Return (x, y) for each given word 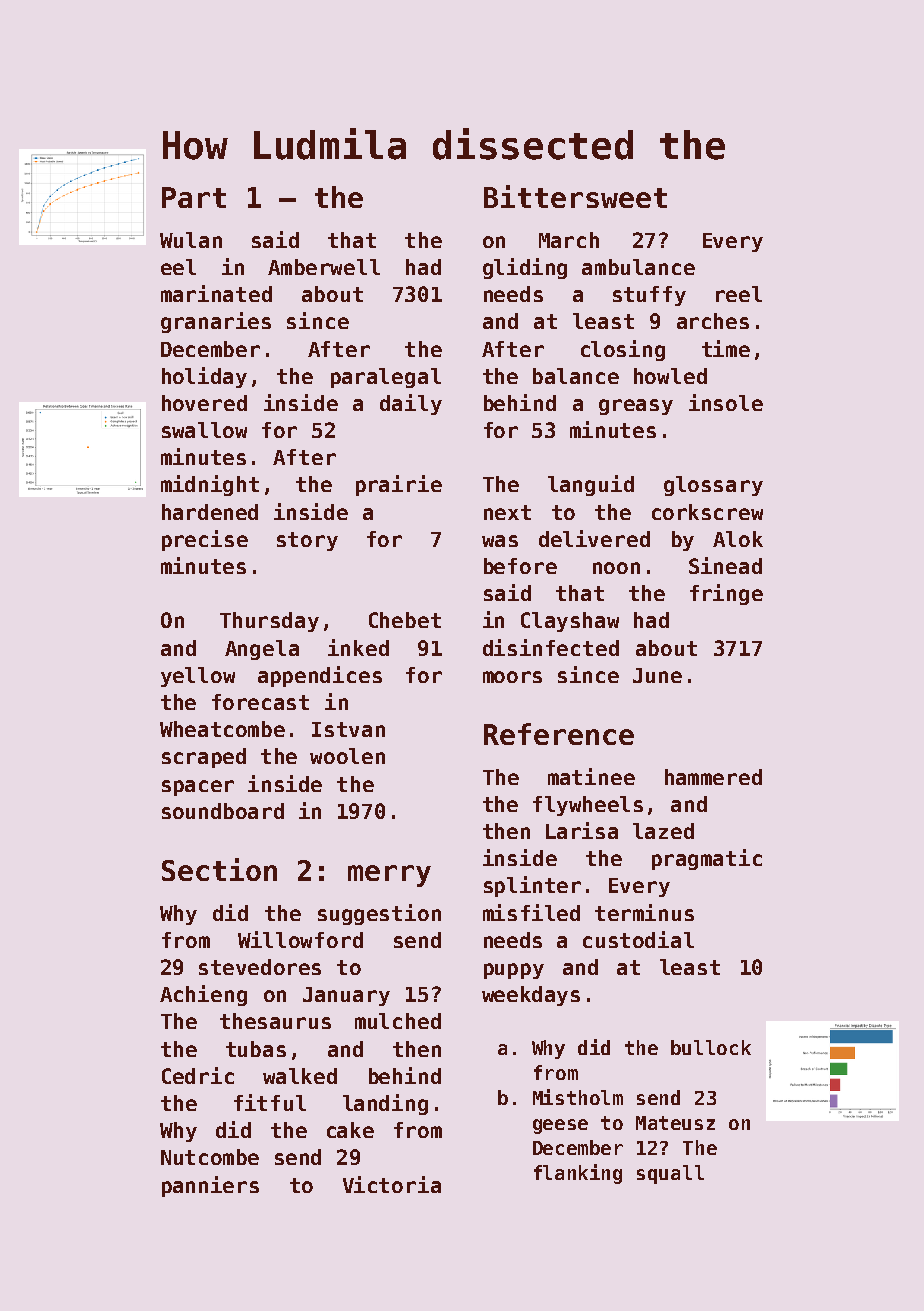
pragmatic (707, 859)
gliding (525, 268)
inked (358, 647)
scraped (204, 758)
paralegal (386, 378)
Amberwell (324, 267)
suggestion (379, 914)
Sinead (725, 565)
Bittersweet (575, 196)
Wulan (191, 240)
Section (219, 869)
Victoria (392, 1184)
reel (739, 294)
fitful (270, 1102)
